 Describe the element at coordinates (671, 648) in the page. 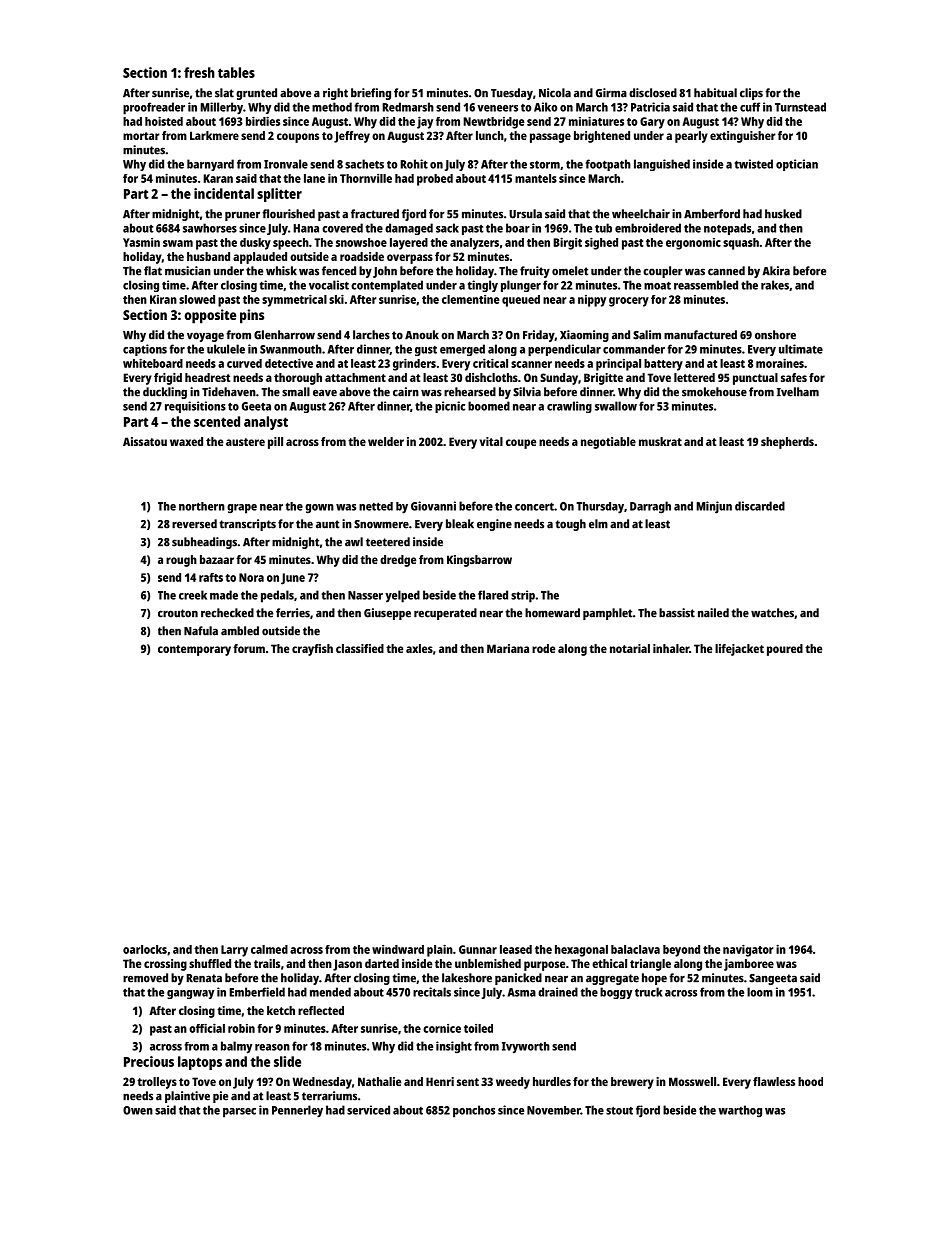

I see `inhaler` at that location.
